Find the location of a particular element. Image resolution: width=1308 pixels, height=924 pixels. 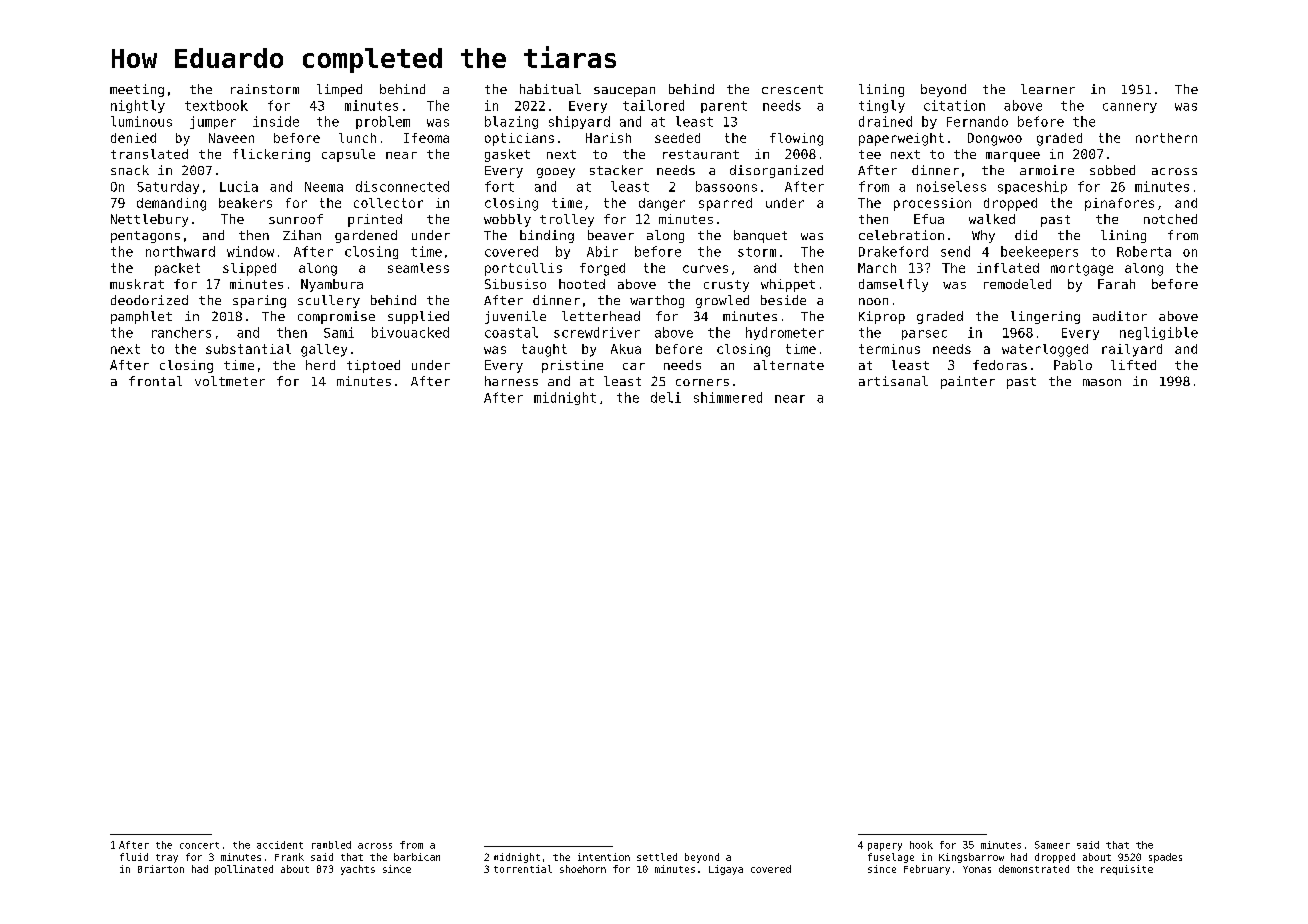

settled is located at coordinates (657, 857).
